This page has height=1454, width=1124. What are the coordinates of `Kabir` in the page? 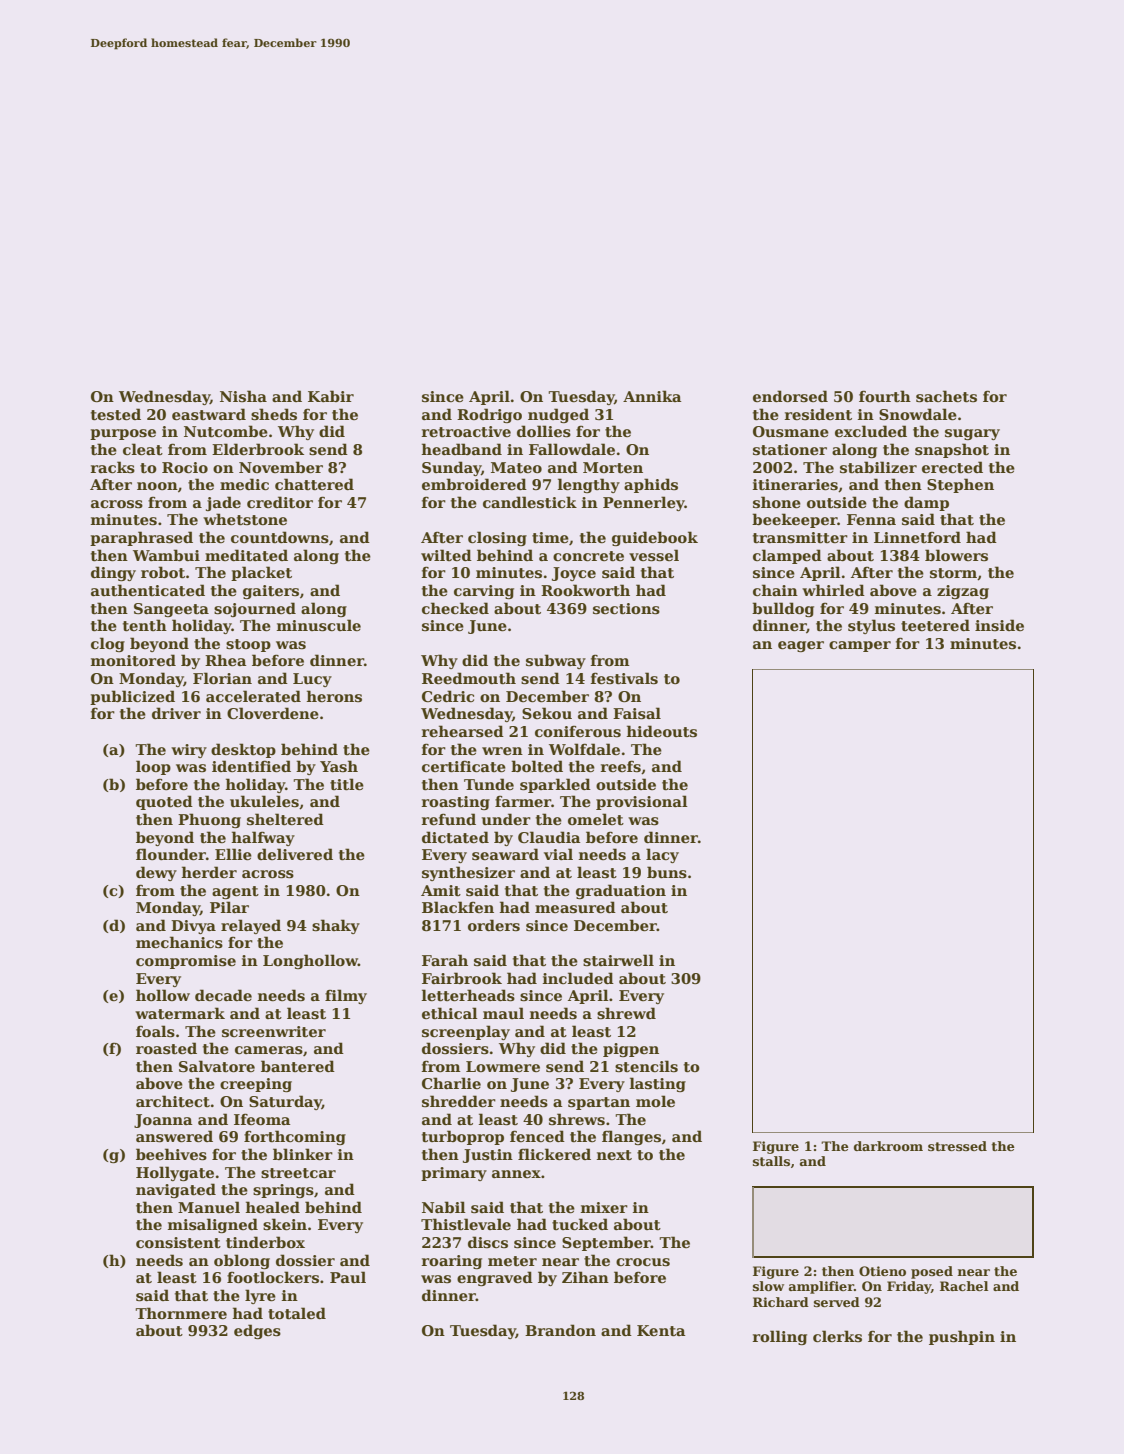 It's located at (331, 396).
